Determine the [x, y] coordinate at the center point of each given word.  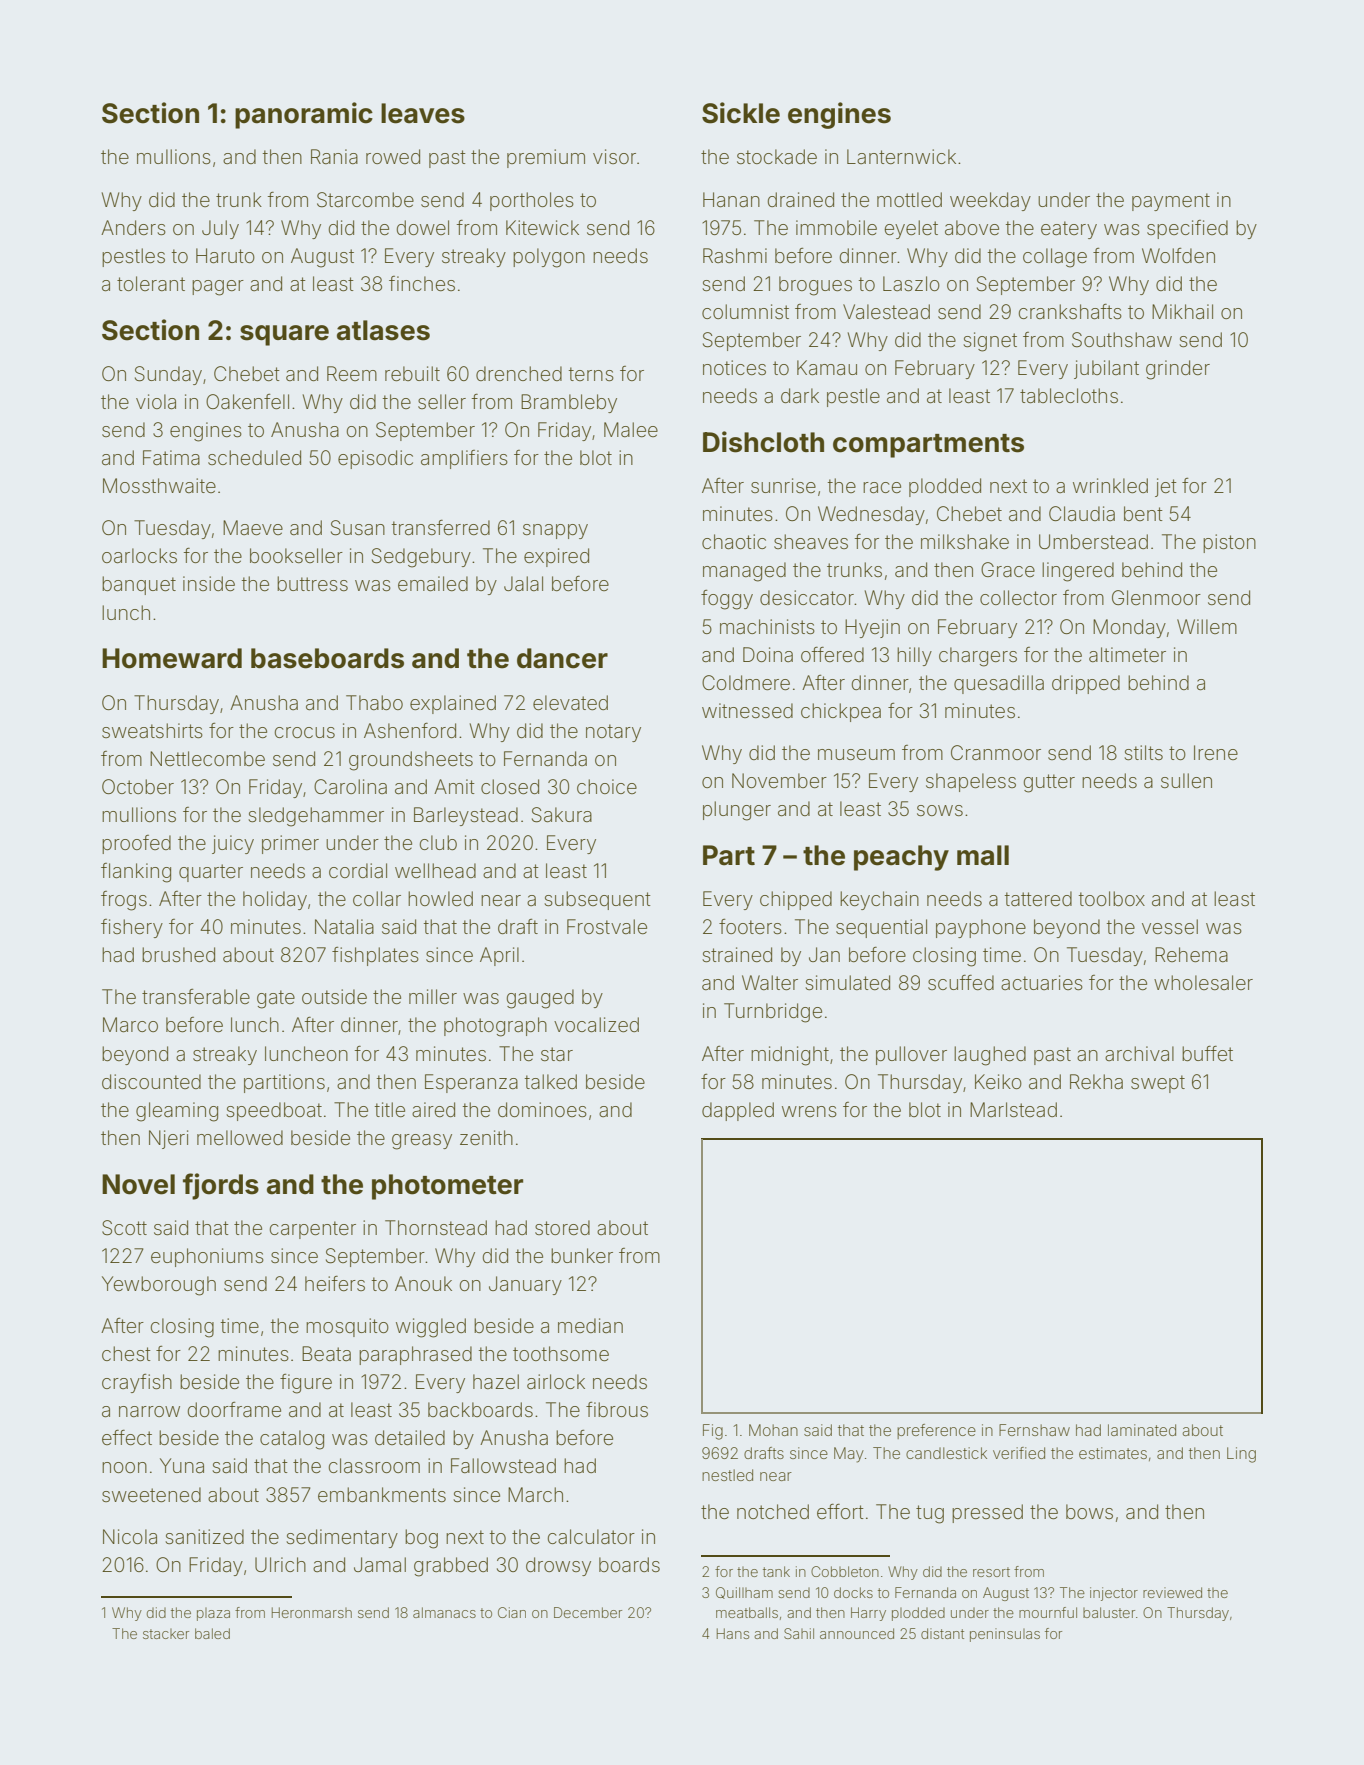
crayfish [137, 1383]
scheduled [254, 457]
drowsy [558, 1566]
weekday [990, 201]
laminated [1142, 1430]
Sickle [741, 113]
